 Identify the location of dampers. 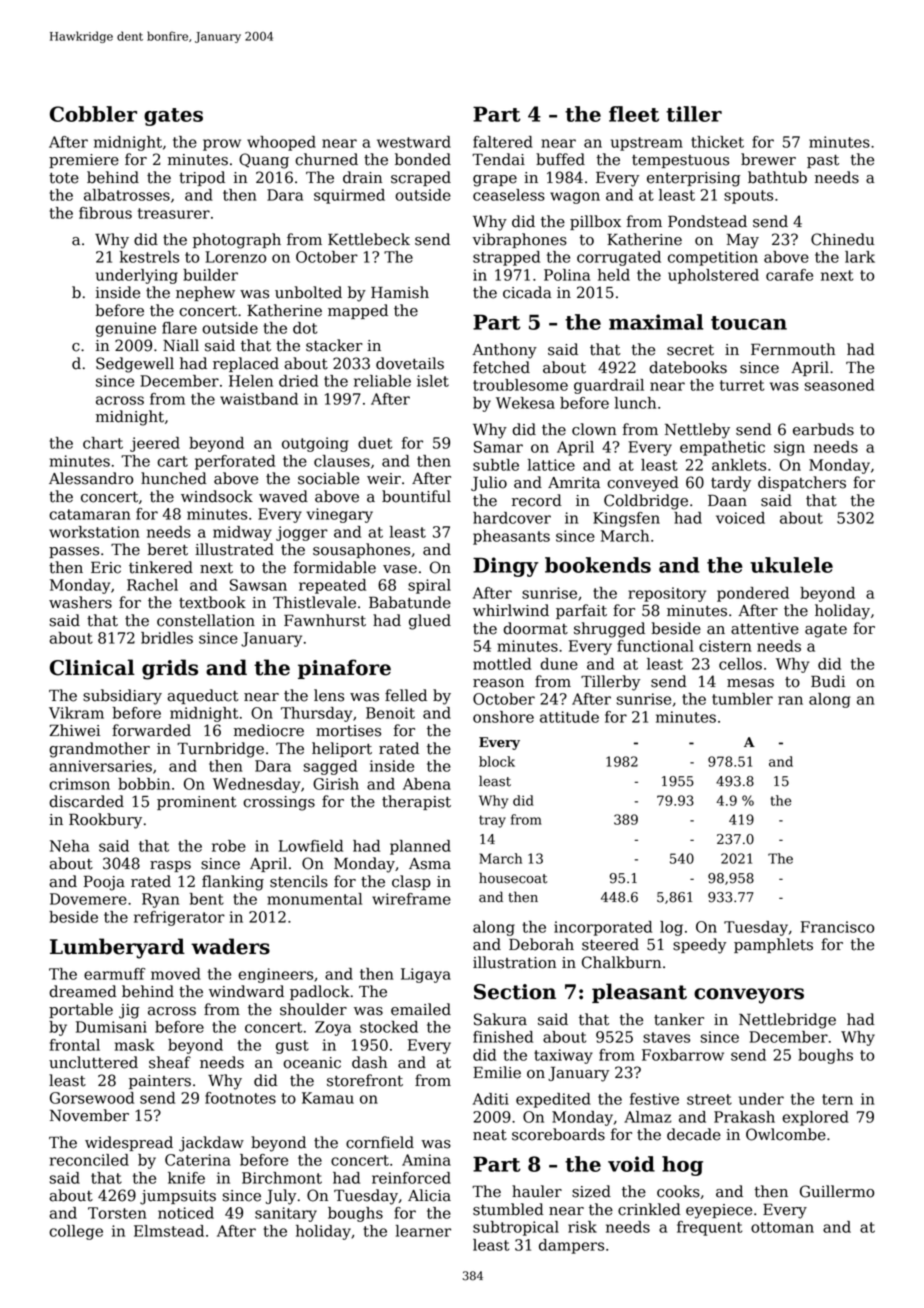
(571, 1246).
